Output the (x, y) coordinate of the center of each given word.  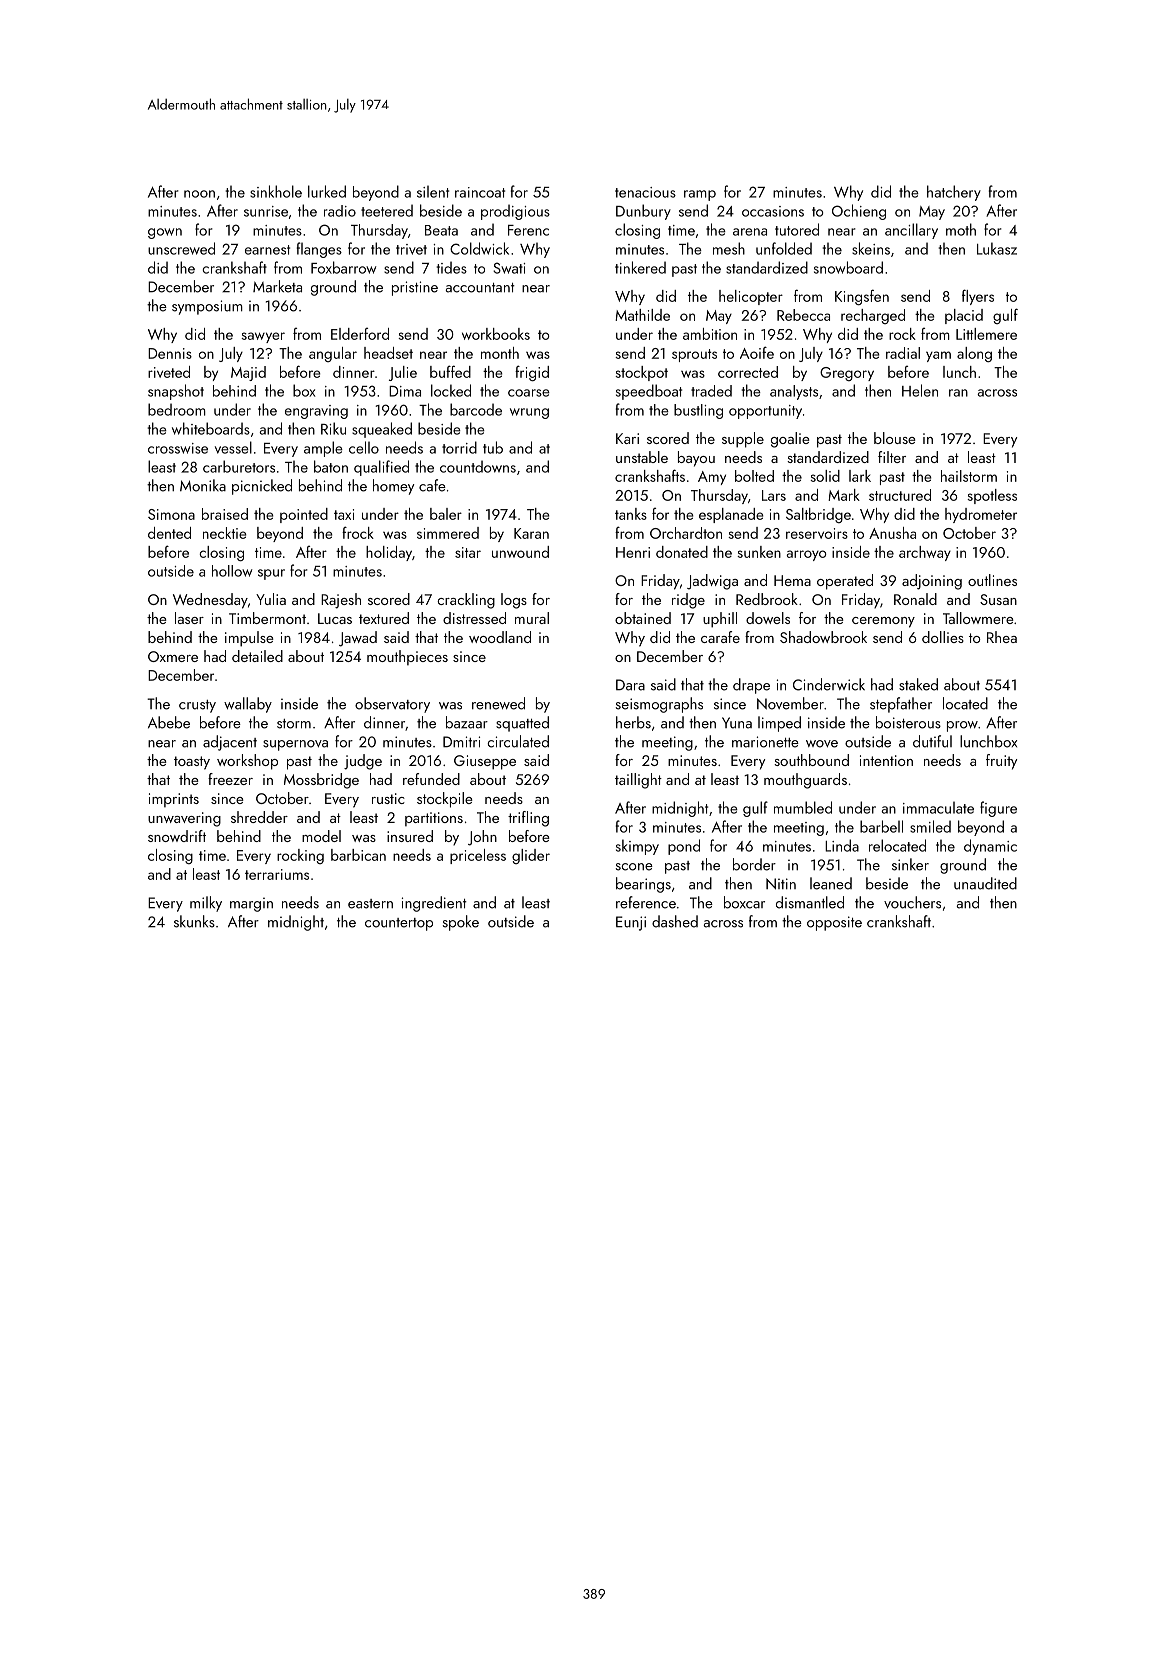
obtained (643, 618)
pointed (304, 515)
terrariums (277, 874)
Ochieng (859, 212)
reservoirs (817, 533)
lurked (327, 191)
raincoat (480, 192)
